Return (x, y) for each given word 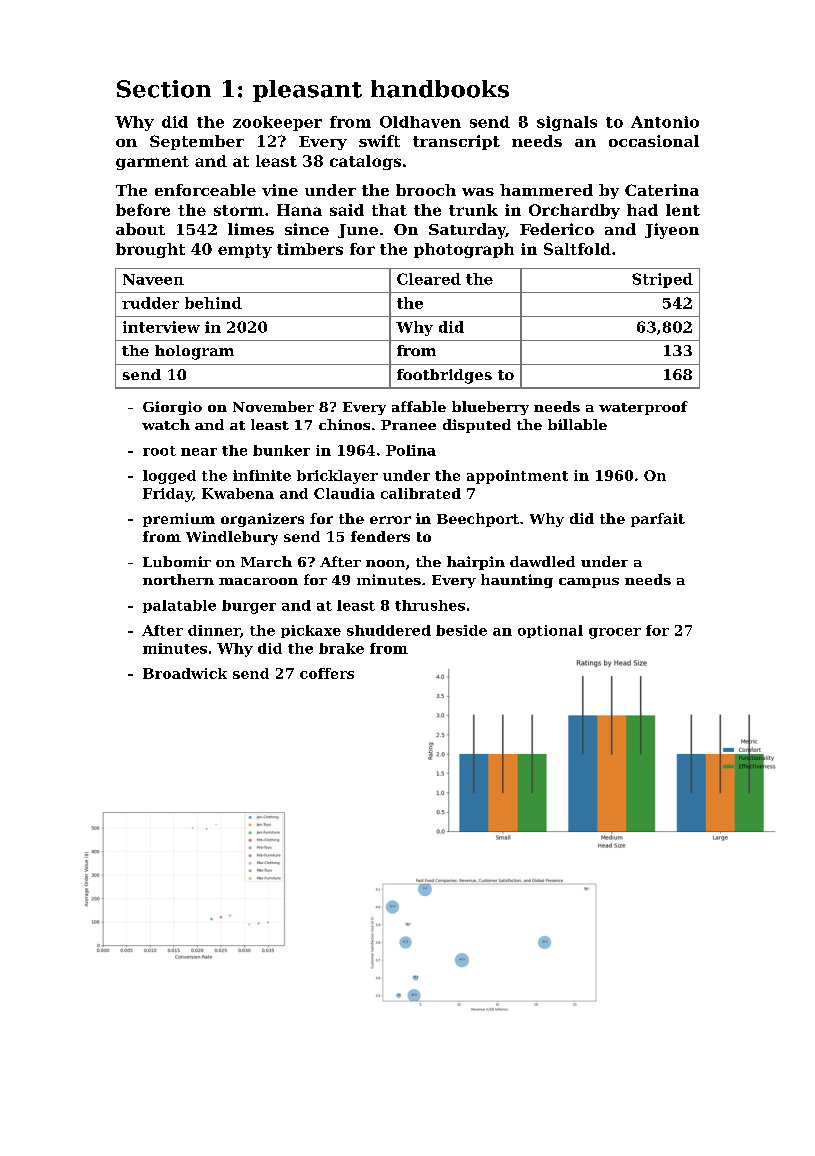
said (347, 210)
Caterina (662, 190)
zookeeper (277, 123)
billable (577, 424)
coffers (327, 673)
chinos (344, 424)
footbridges (444, 376)
